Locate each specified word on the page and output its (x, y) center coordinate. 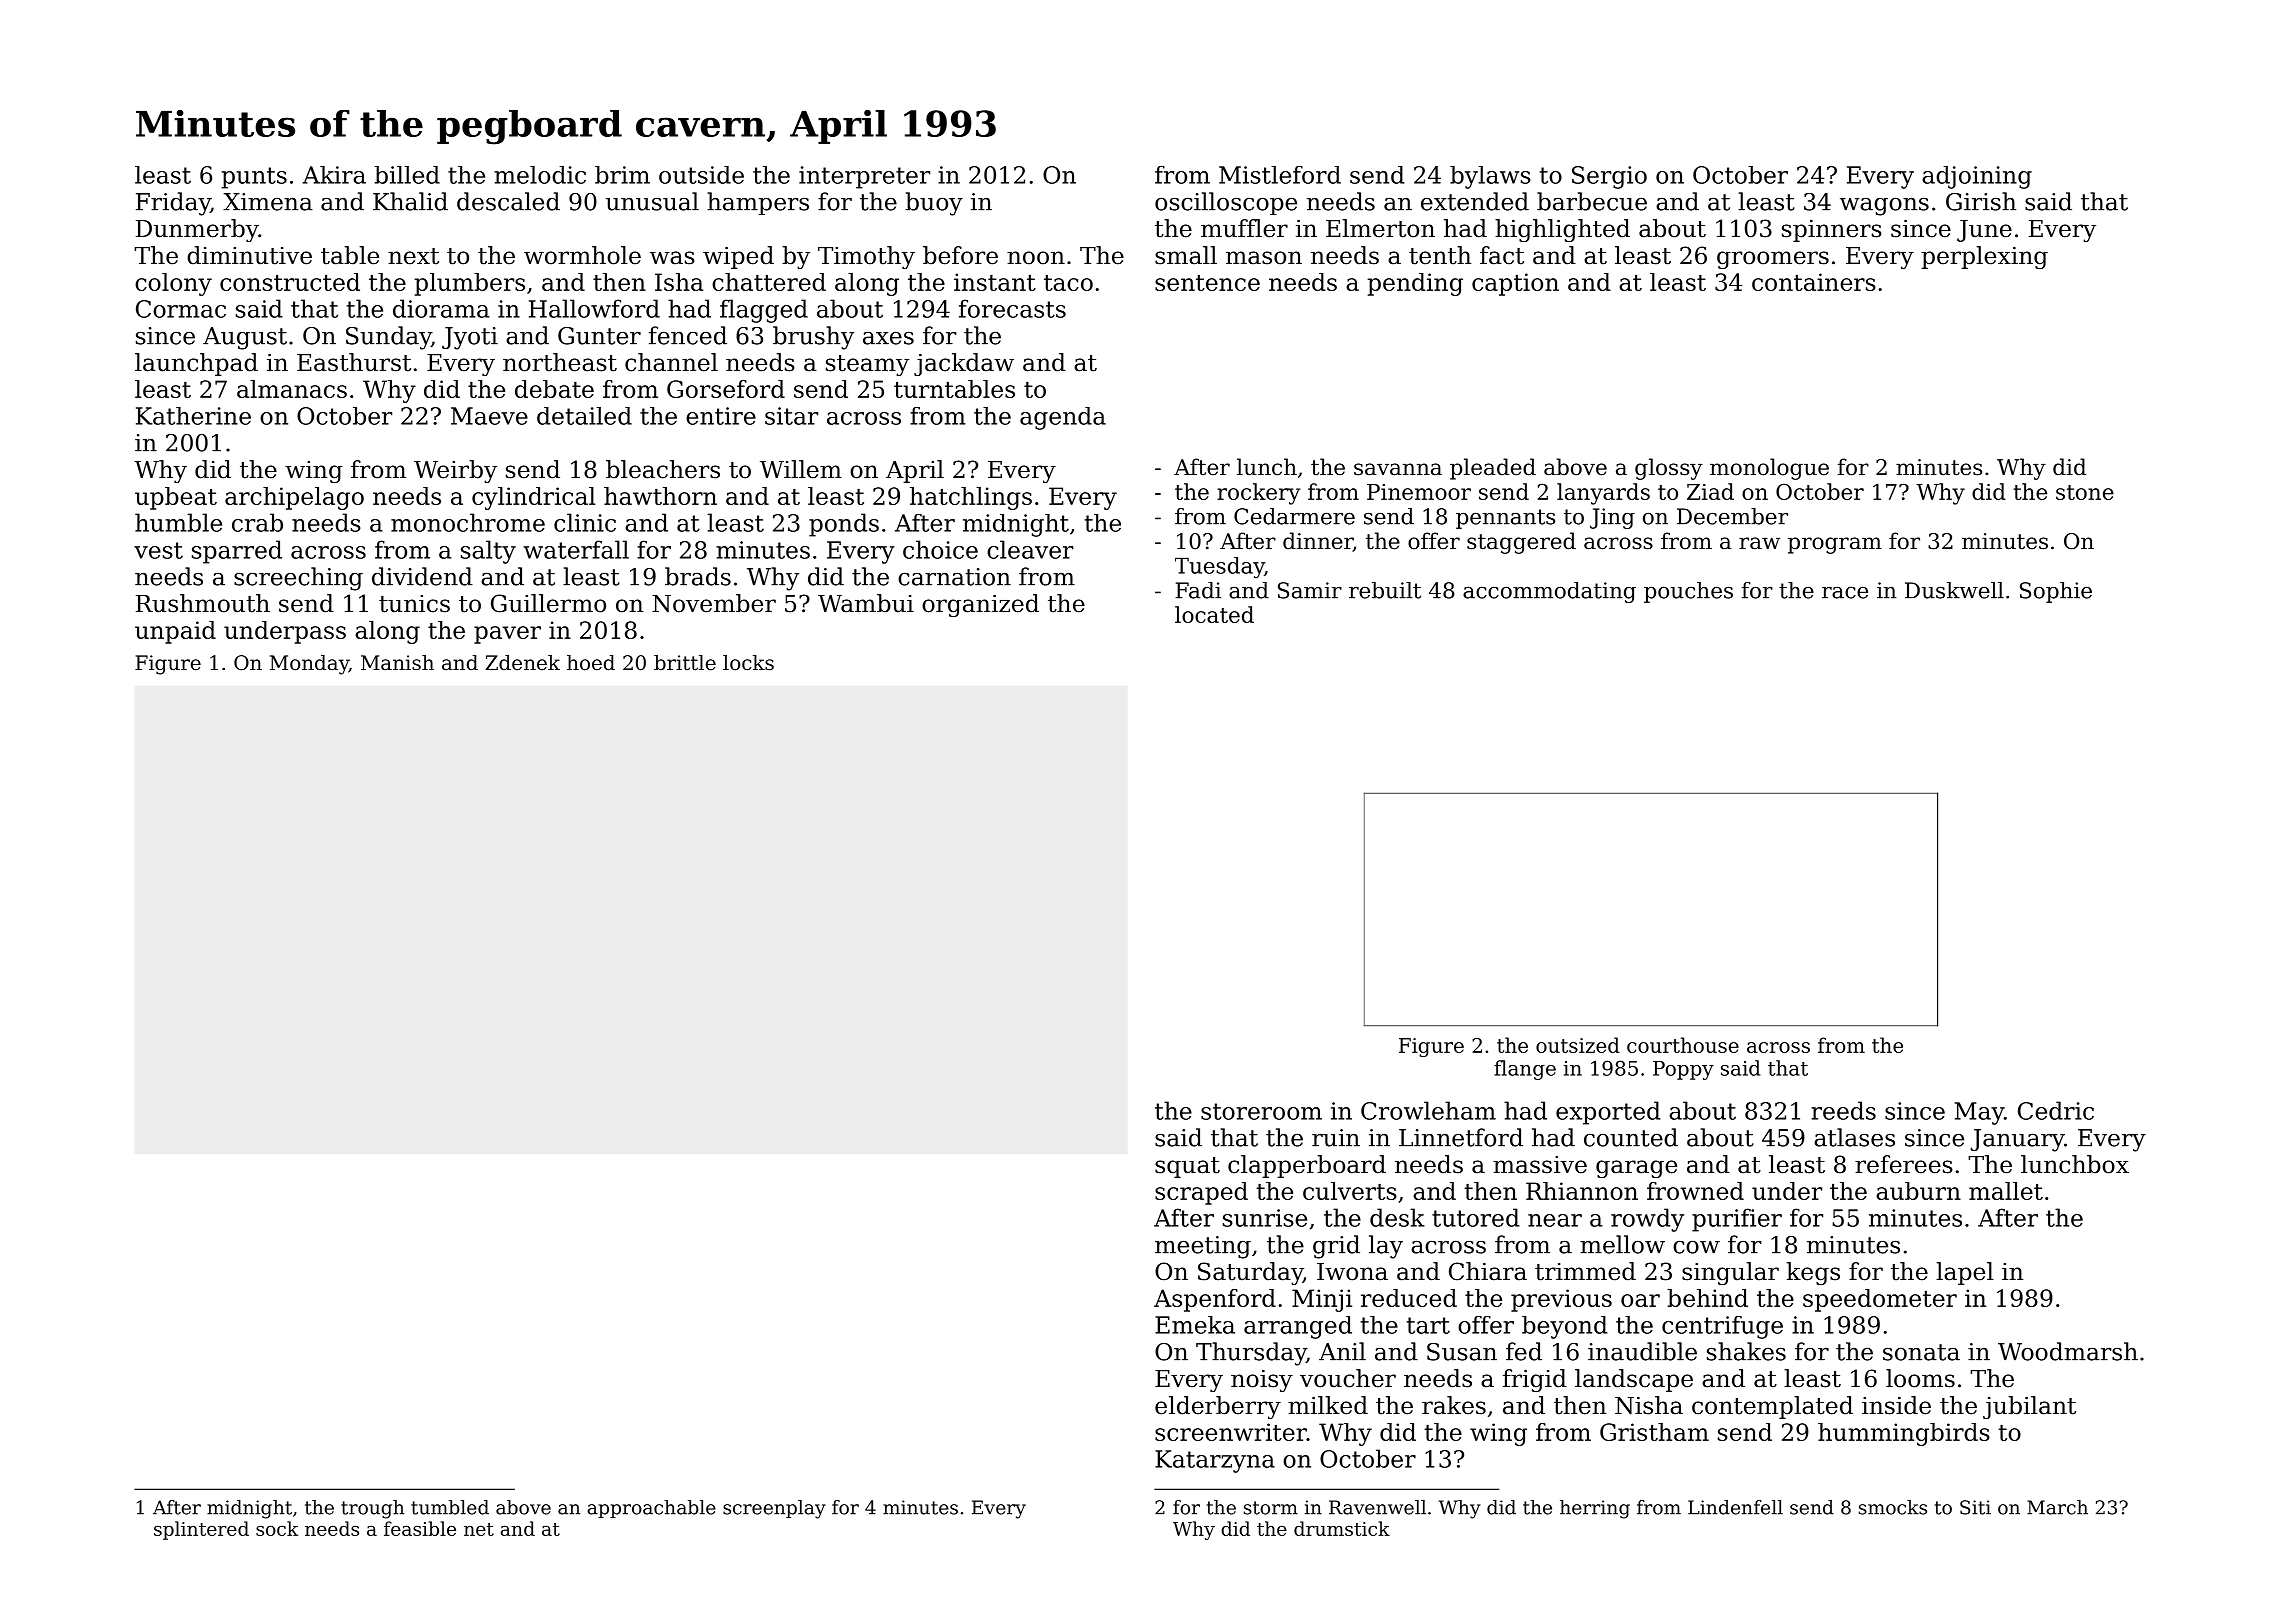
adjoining (1977, 177)
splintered (201, 1530)
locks (748, 663)
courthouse (1683, 1045)
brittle (685, 663)
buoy (934, 204)
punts (254, 178)
